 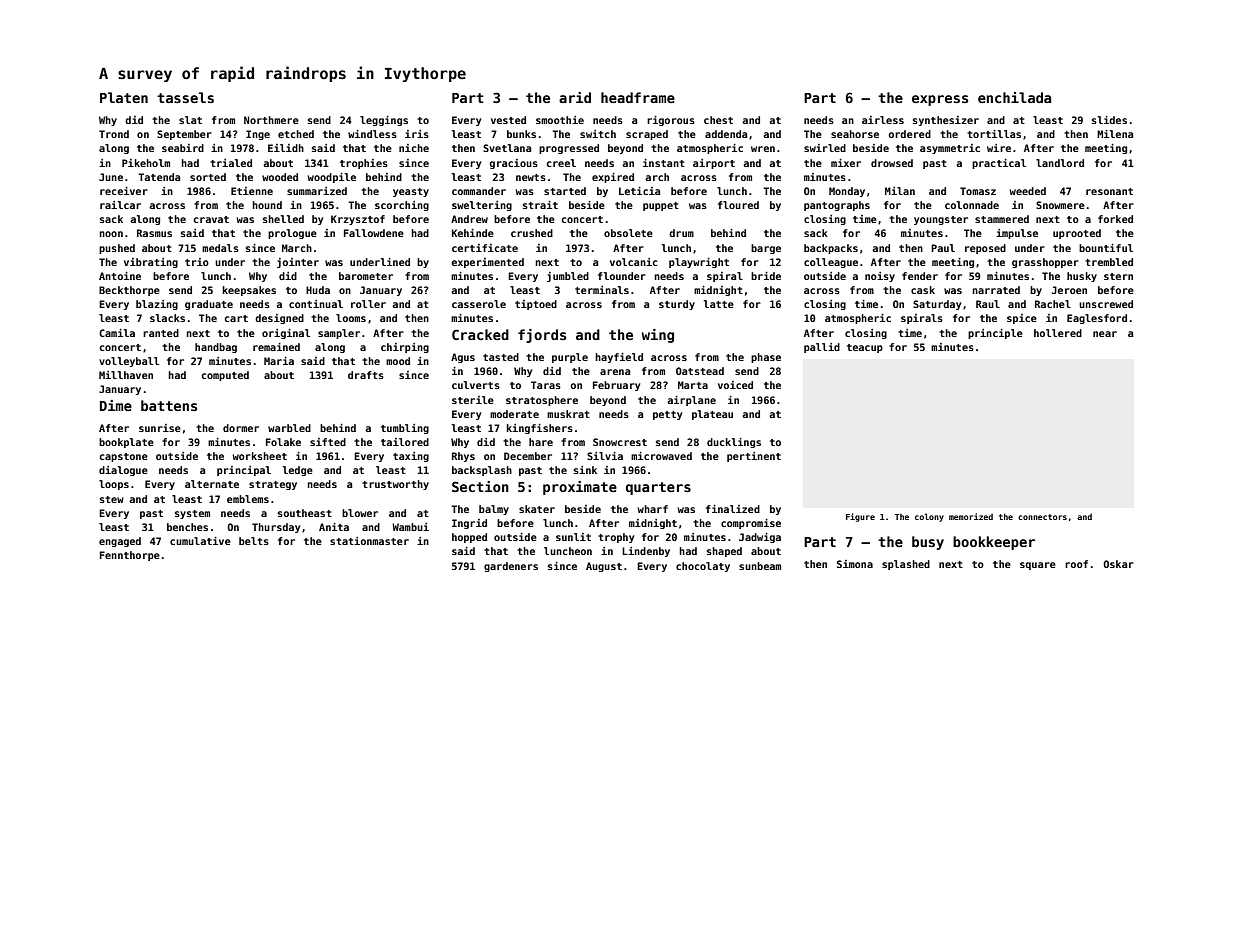 I want to click on Huda, so click(x=318, y=290).
